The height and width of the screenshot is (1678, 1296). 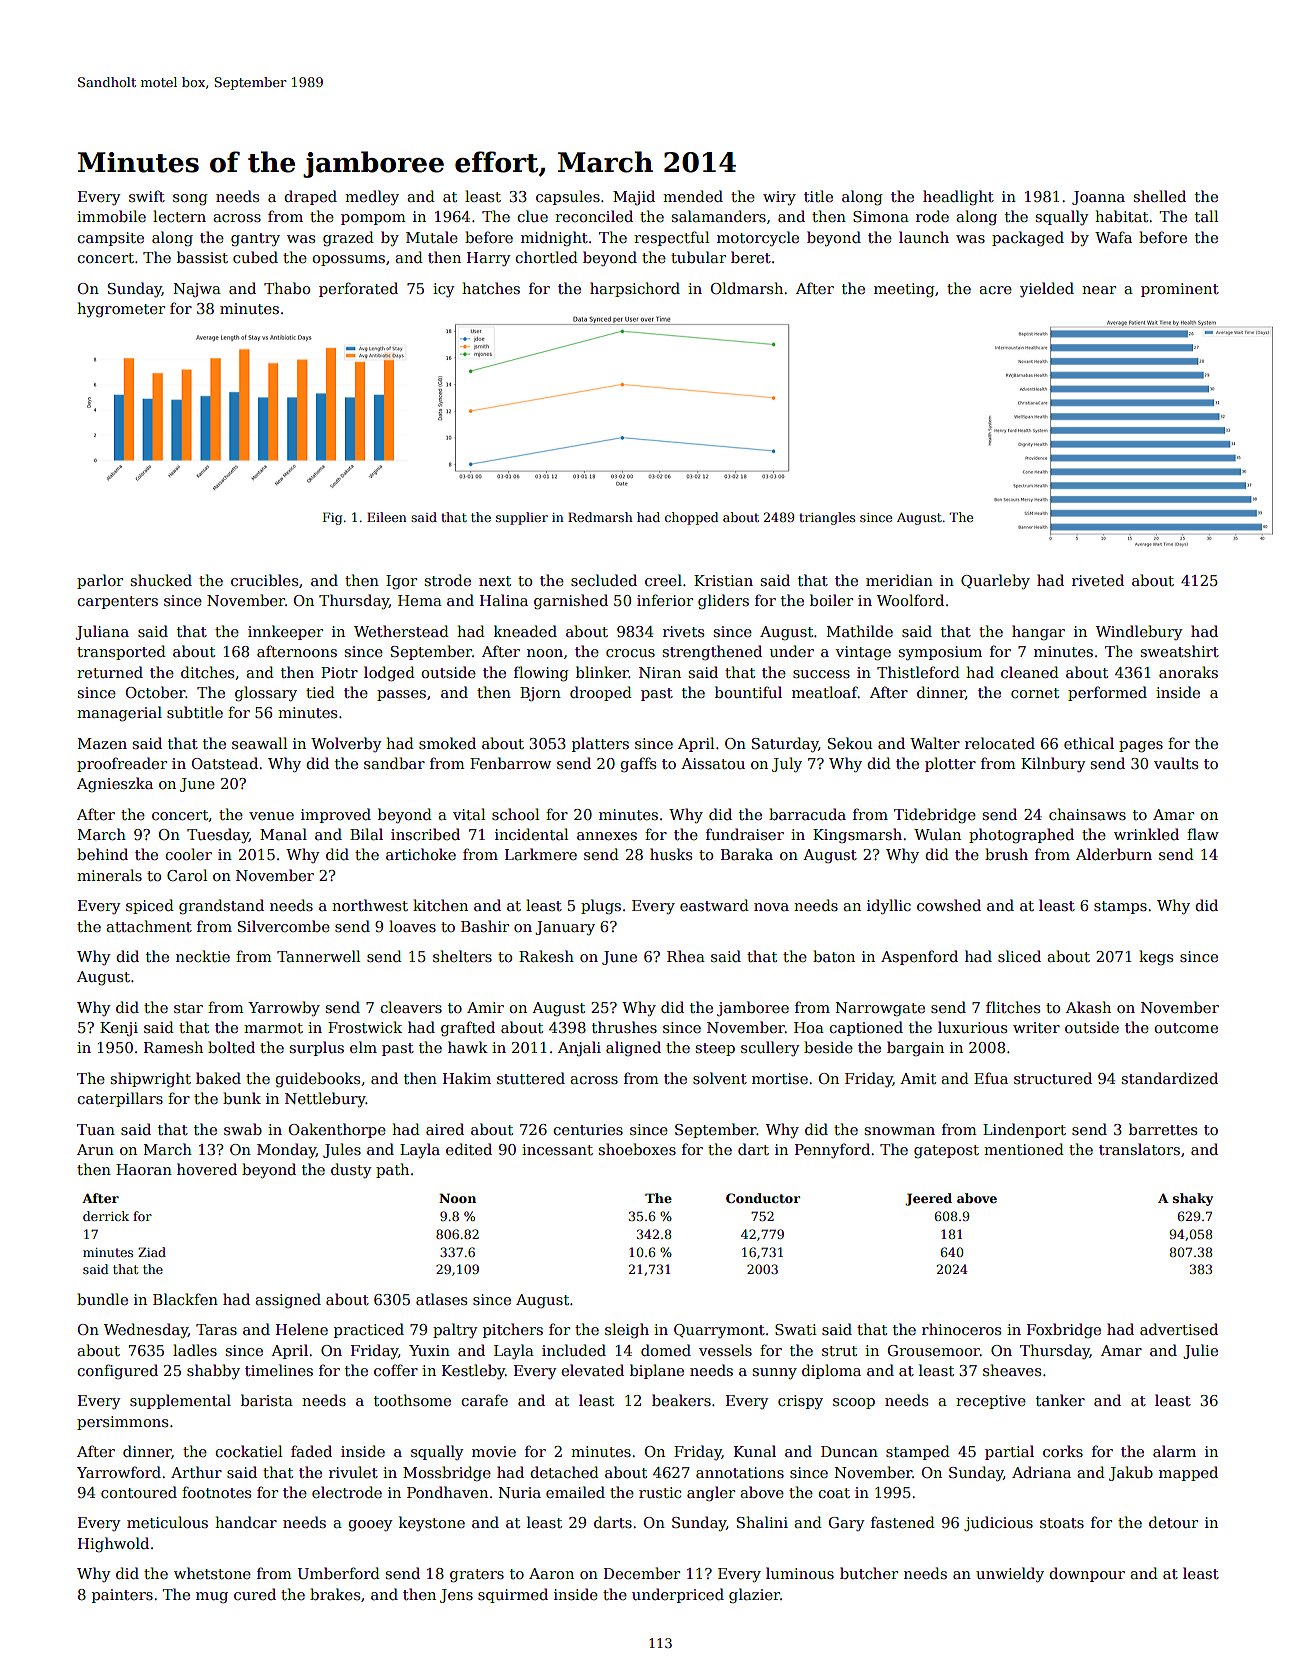 What do you see at coordinates (564, 1472) in the screenshot?
I see `detached` at bounding box center [564, 1472].
